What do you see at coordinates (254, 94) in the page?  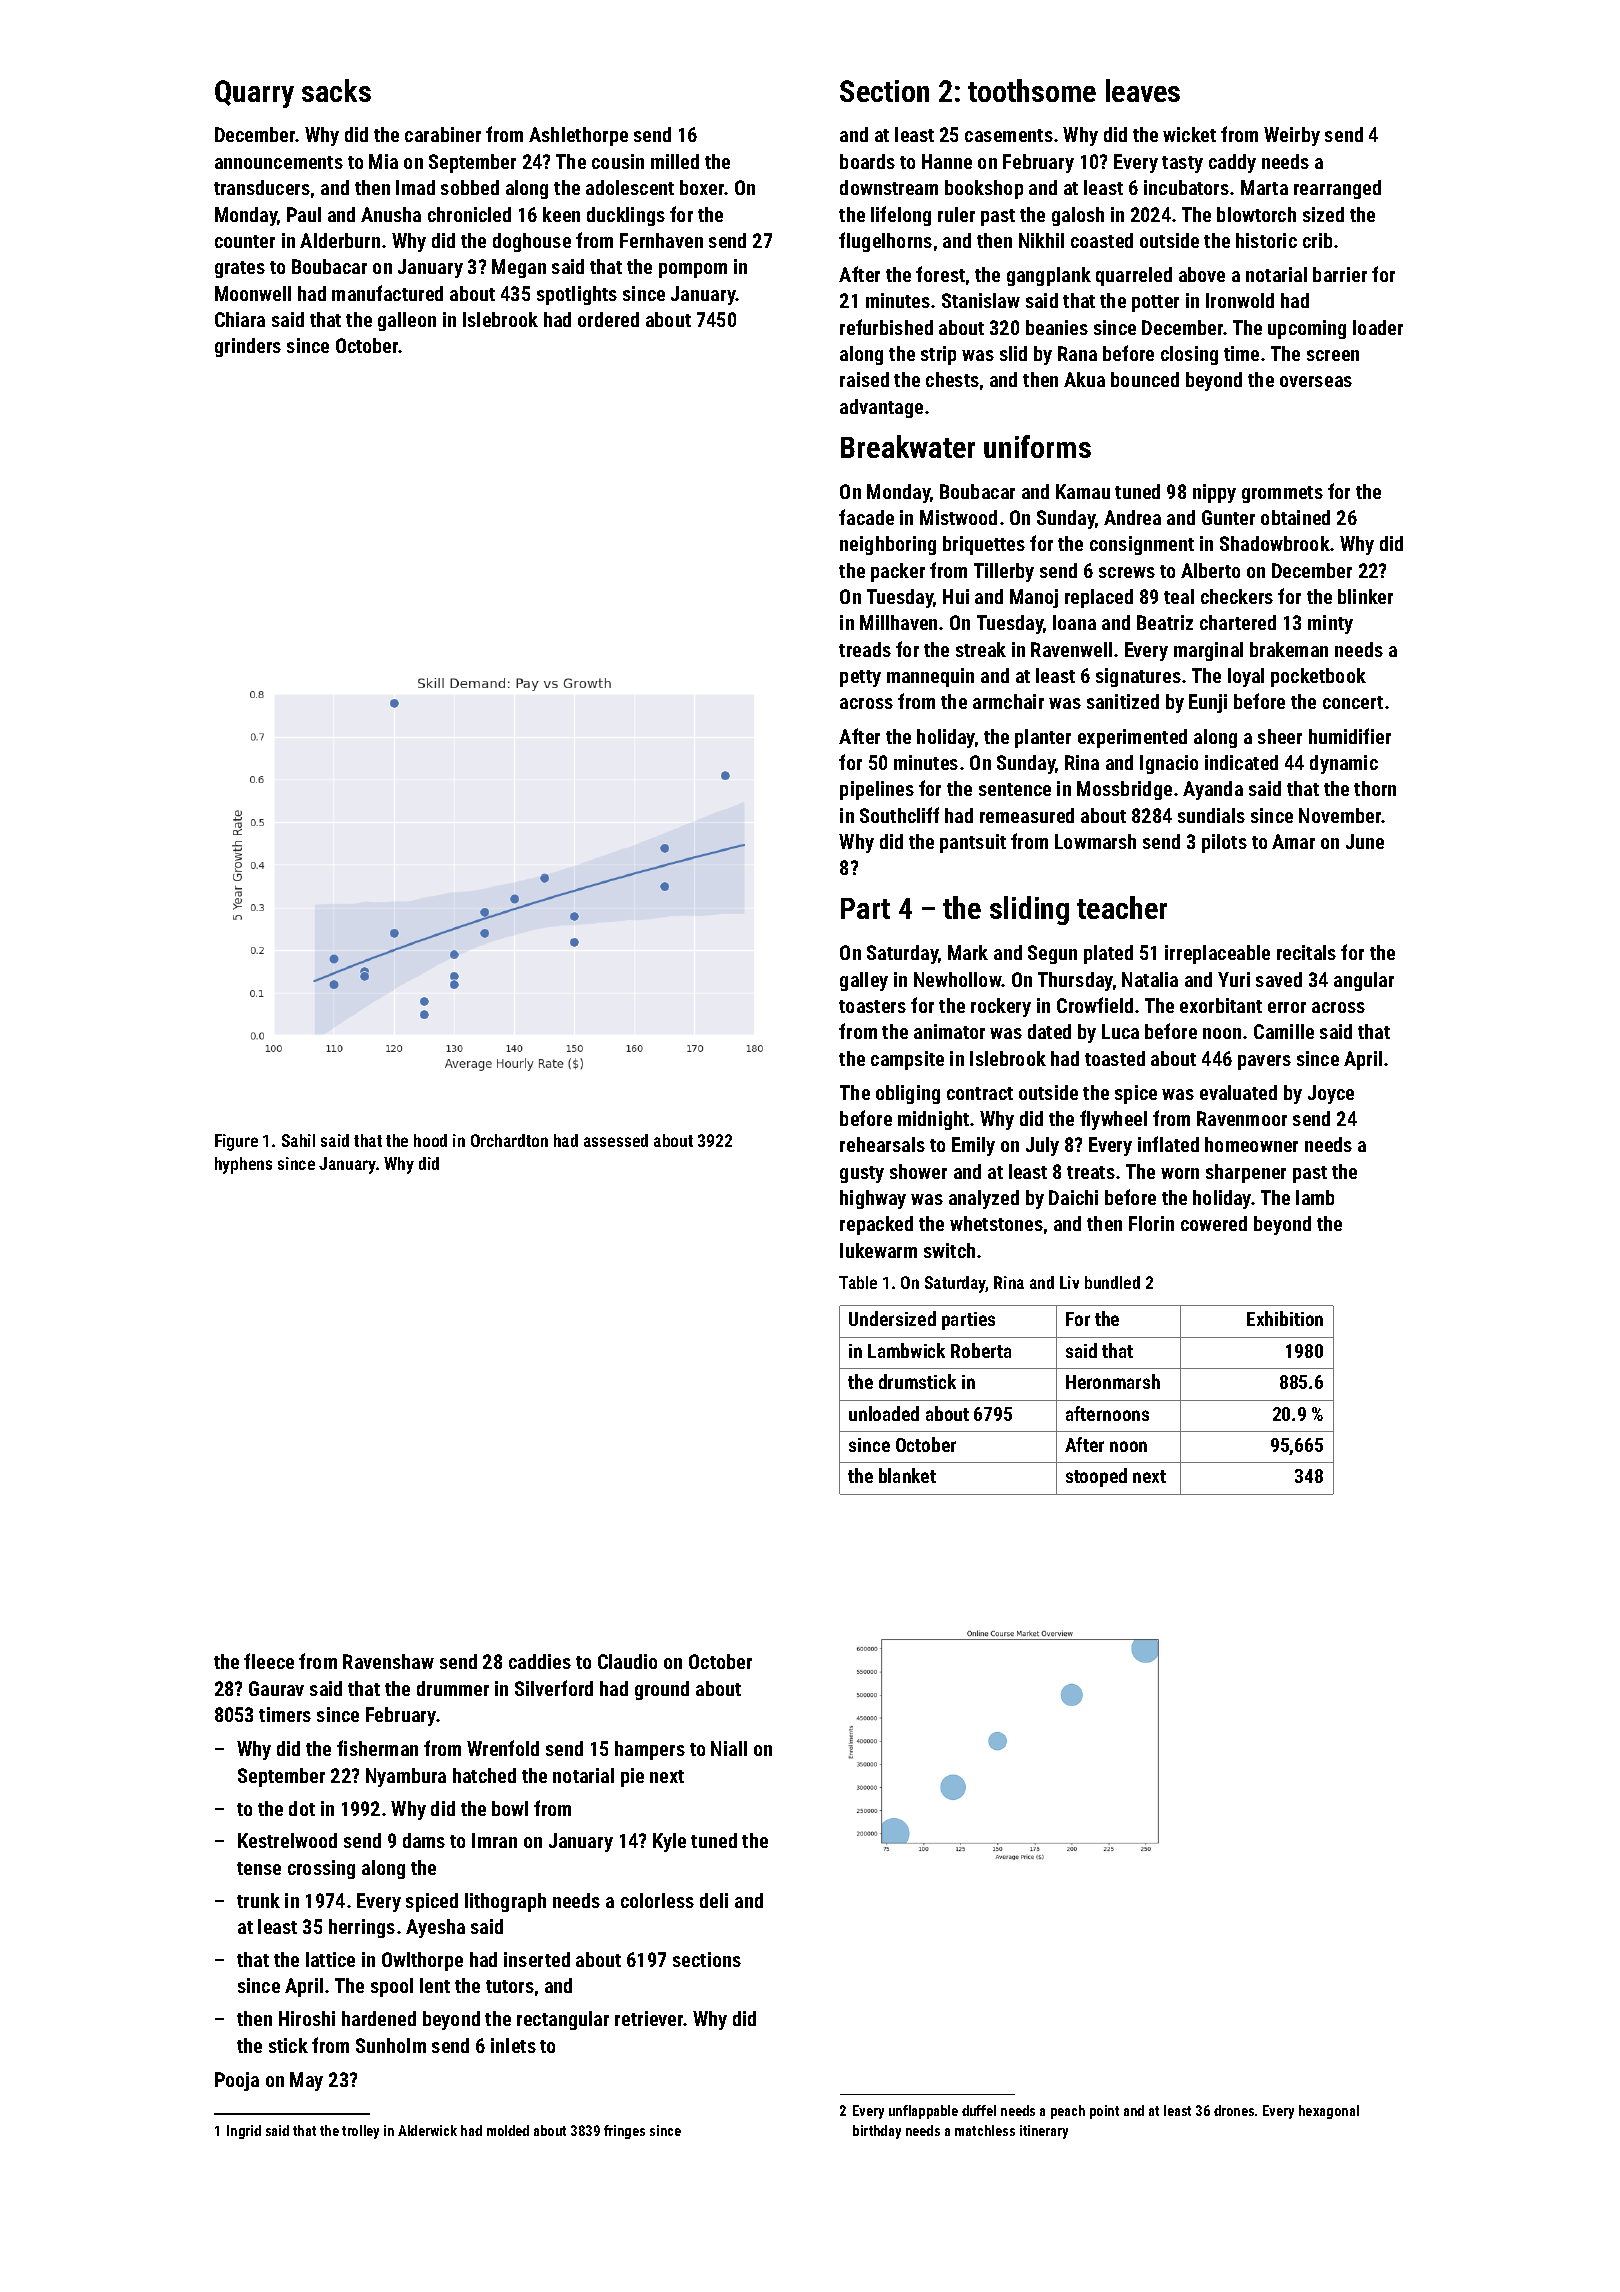 I see `Quarry` at bounding box center [254, 94].
